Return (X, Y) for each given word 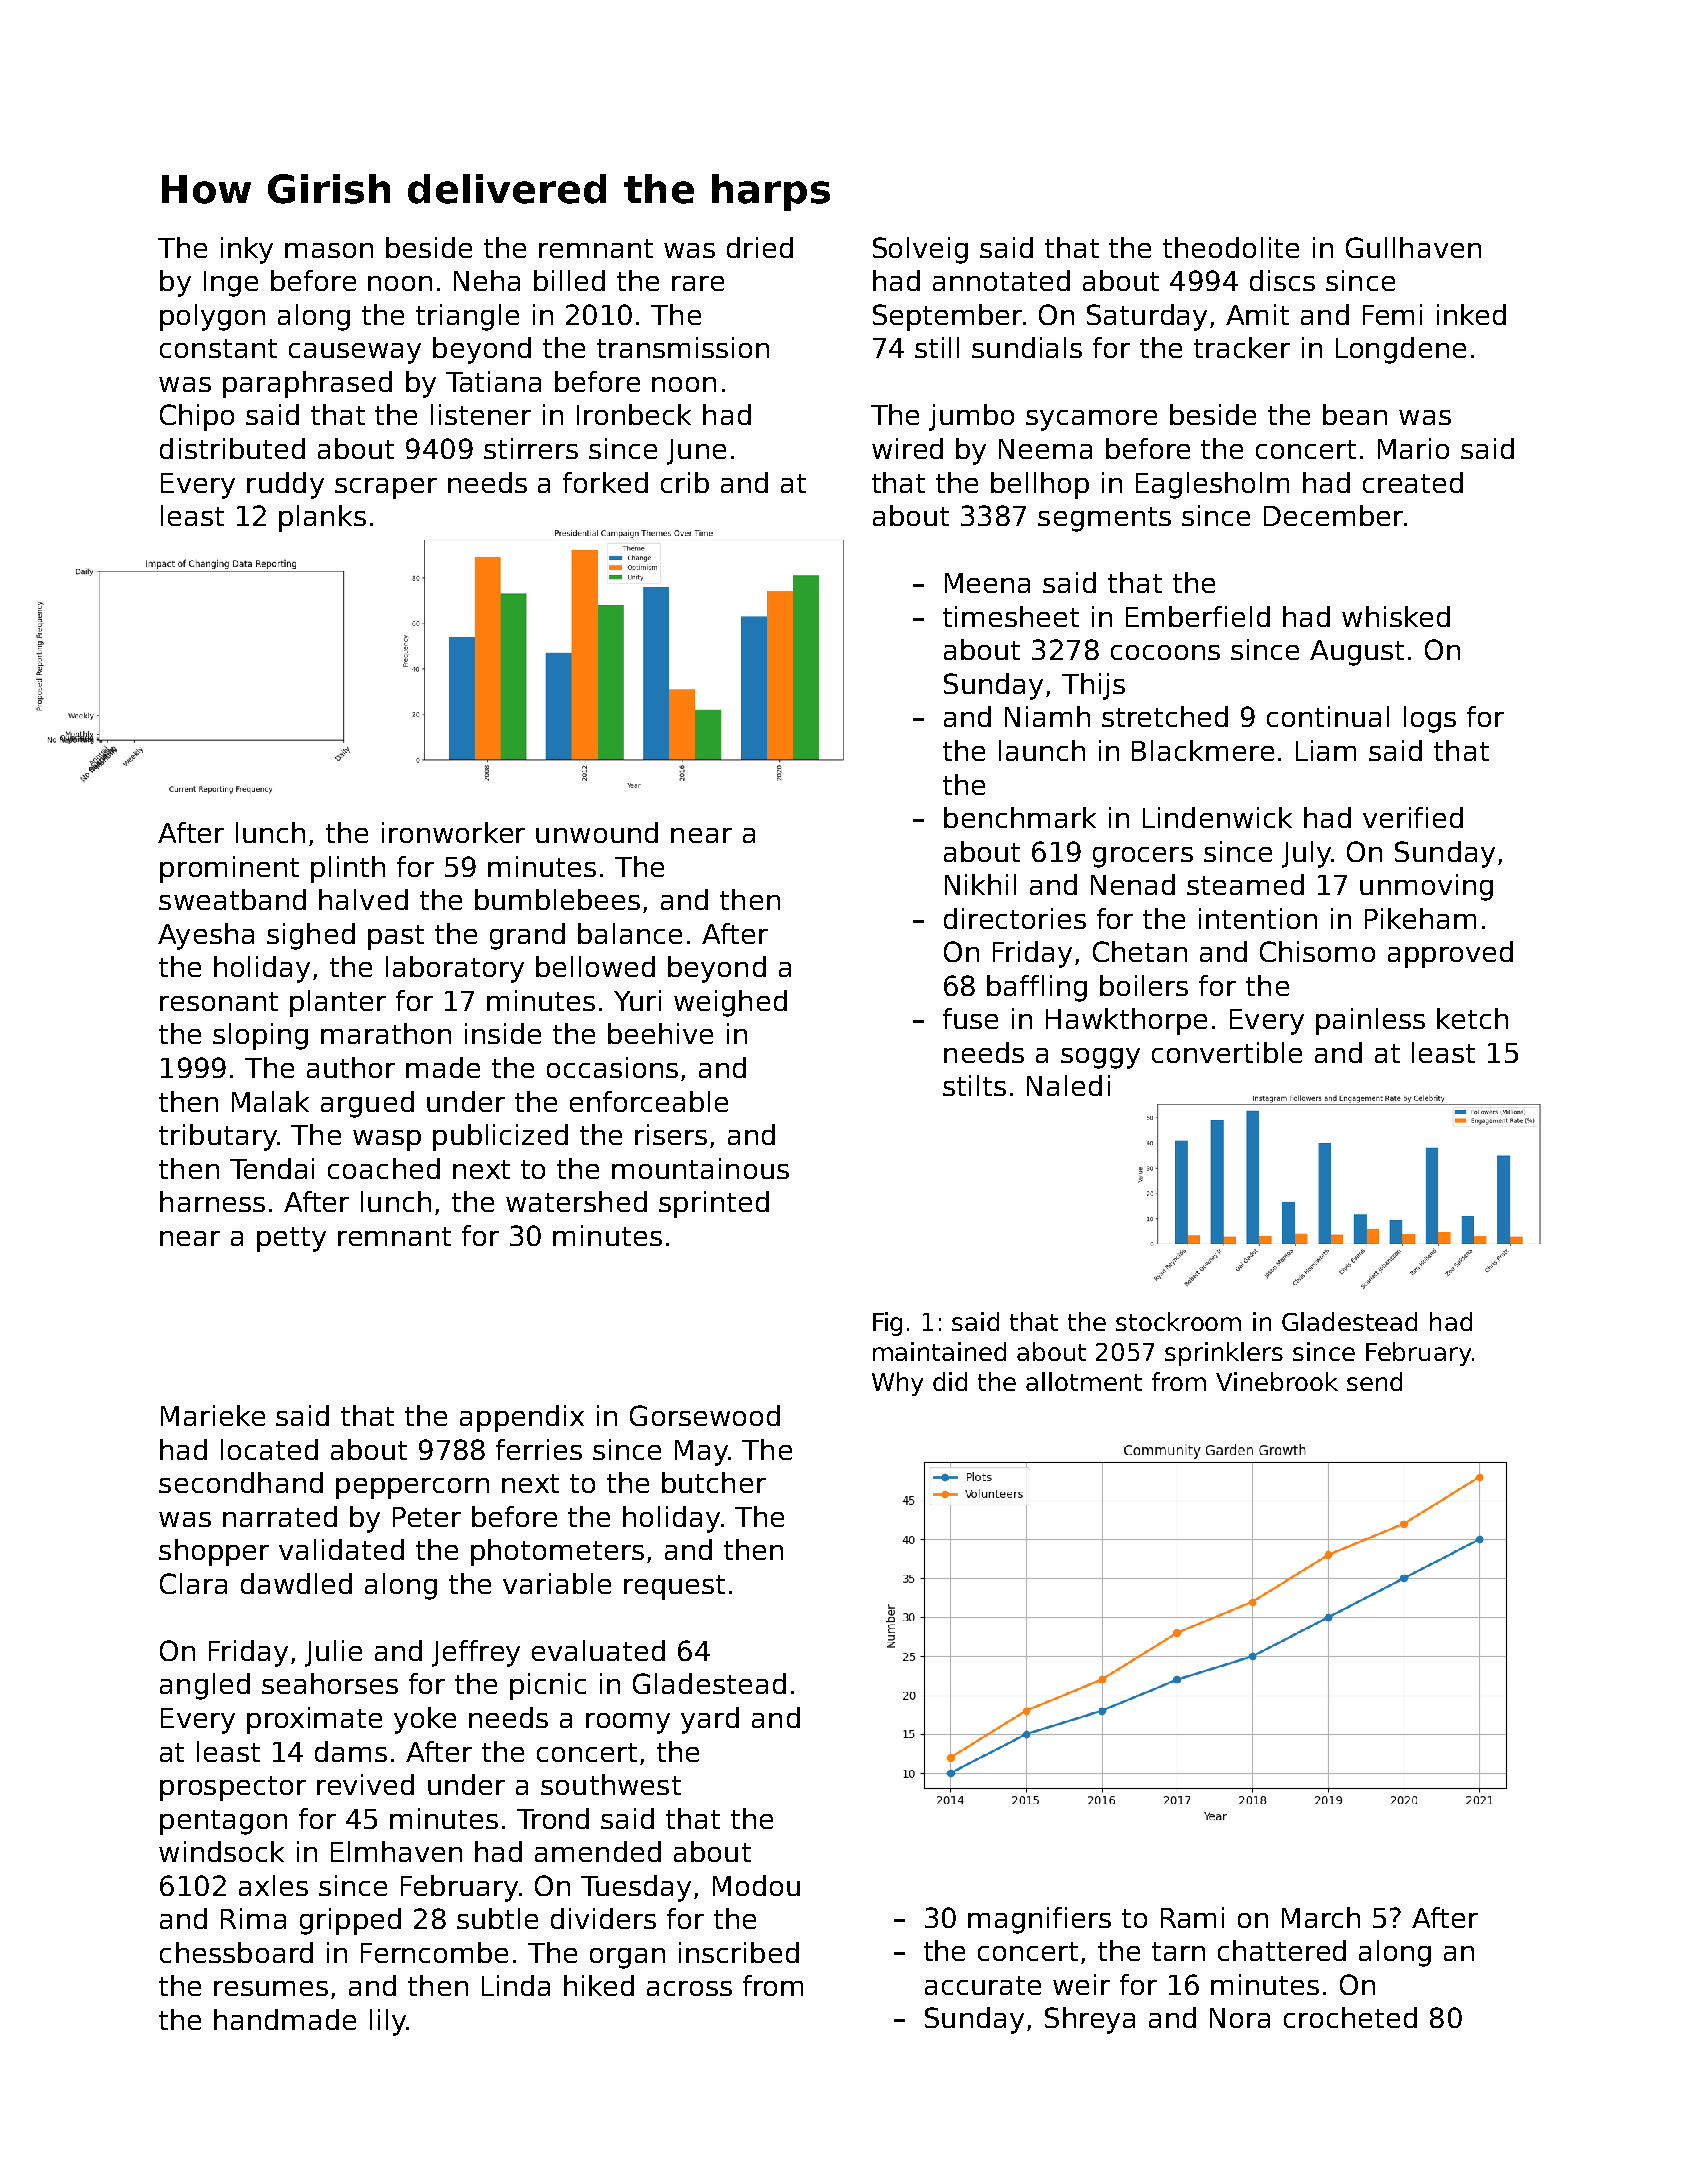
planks (322, 518)
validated (341, 1549)
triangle (467, 317)
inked (1471, 314)
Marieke (213, 1415)
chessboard (236, 1952)
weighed (730, 1003)
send (1374, 1381)
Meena (987, 583)
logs (1430, 719)
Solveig (920, 250)
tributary (218, 1137)
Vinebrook (1277, 1381)
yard (710, 1720)
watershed (576, 1201)
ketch (1472, 1018)
